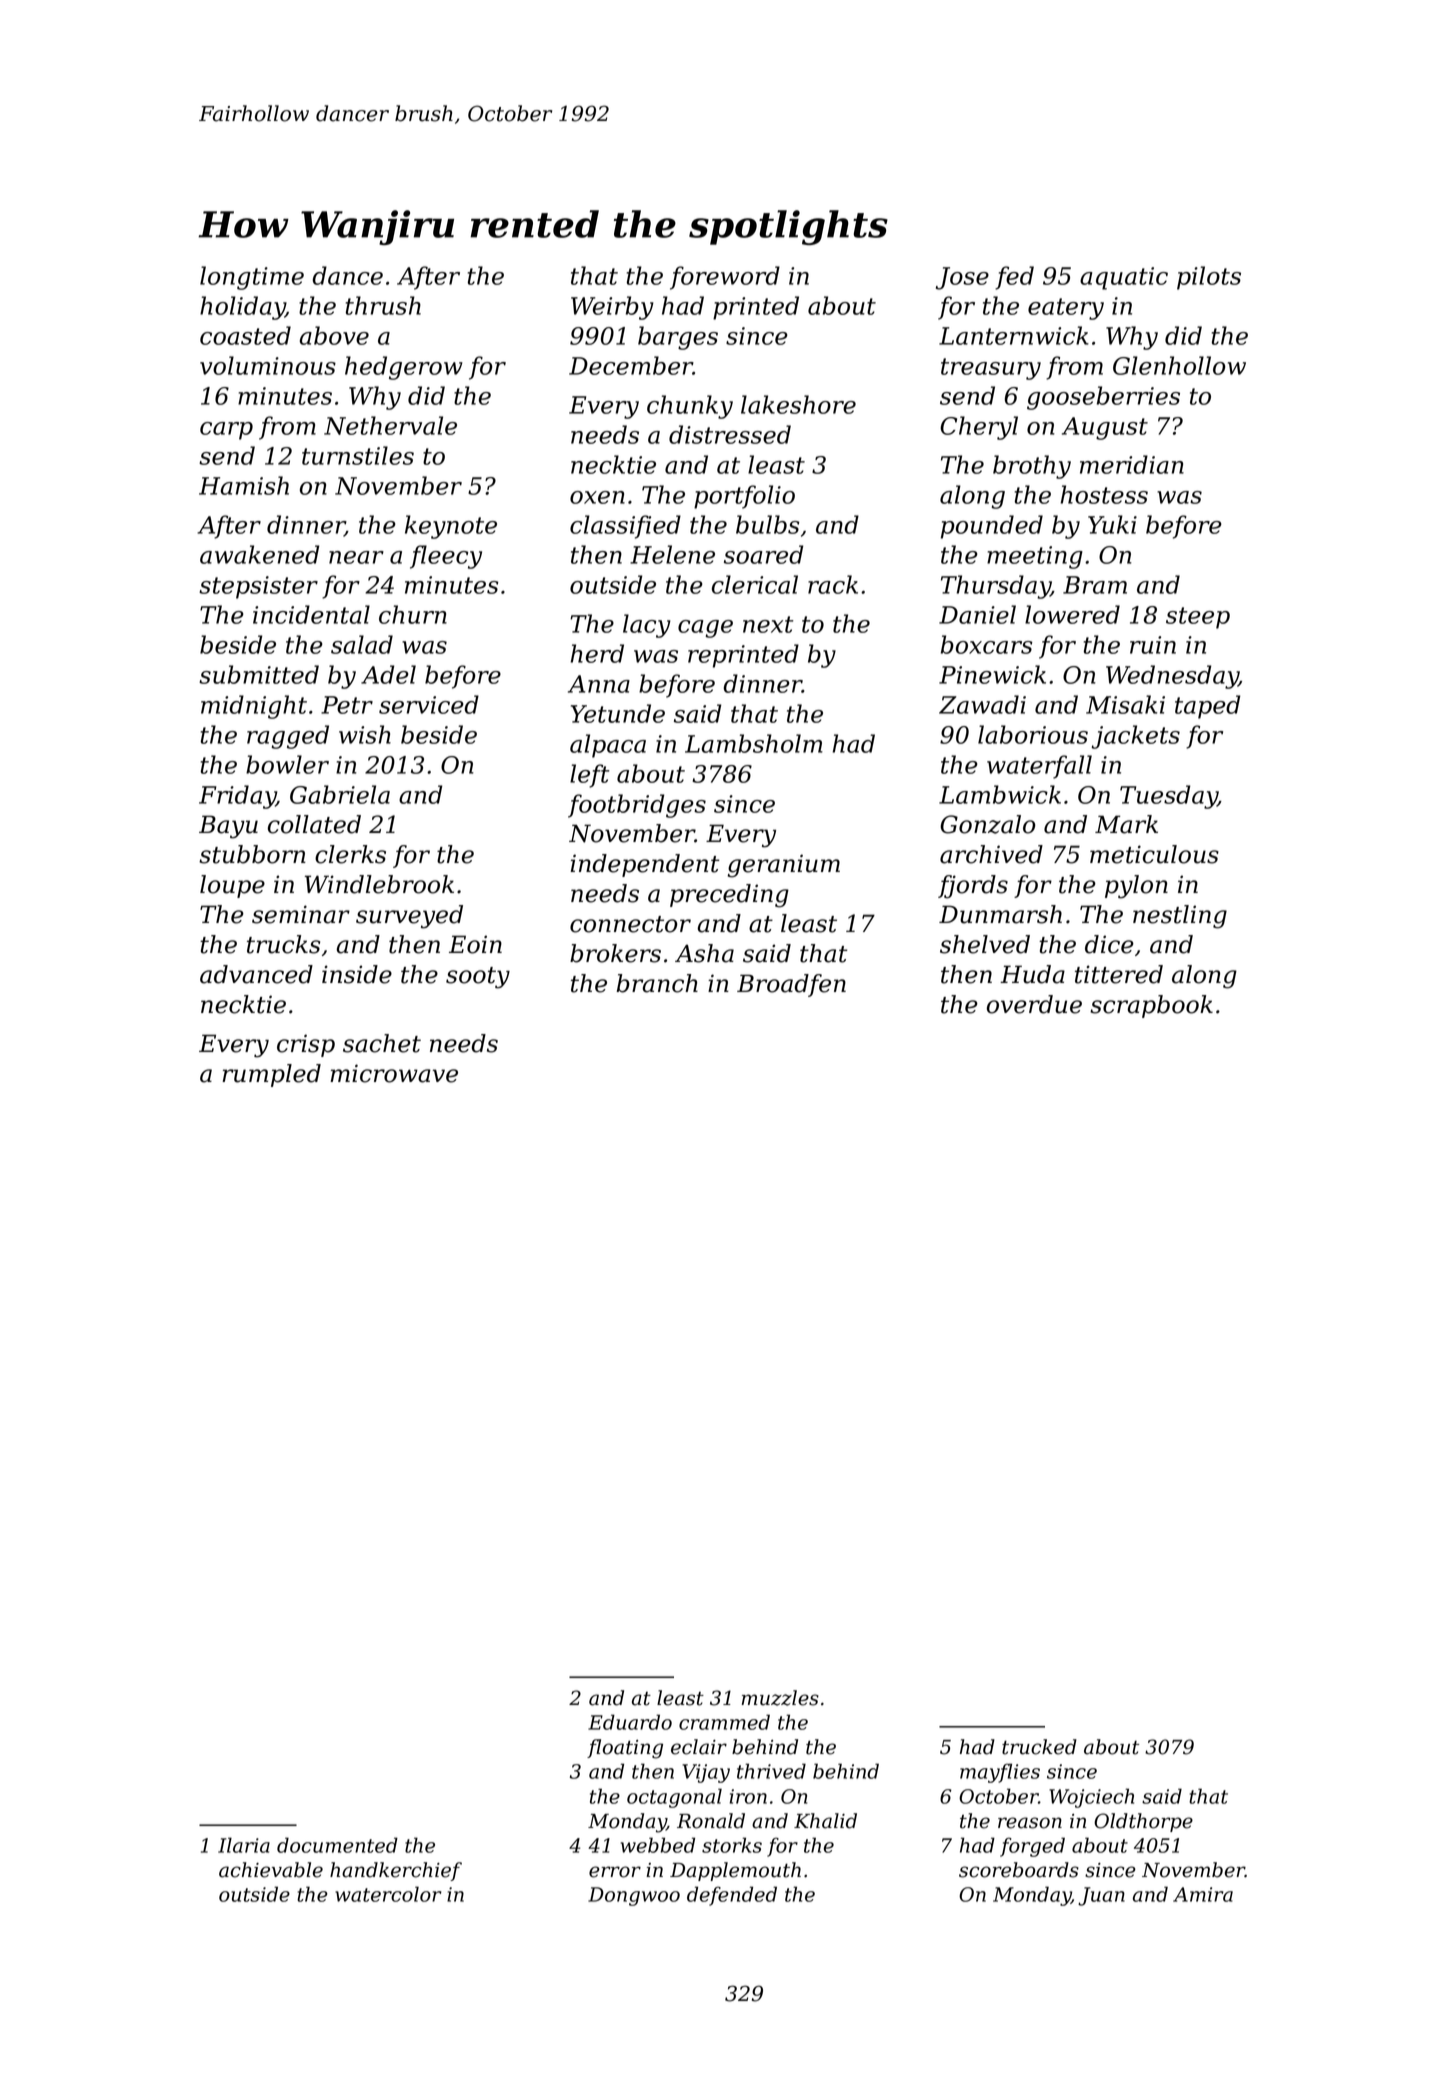  Describe the element at coordinates (744, 497) in the page. I see `portfolio` at that location.
